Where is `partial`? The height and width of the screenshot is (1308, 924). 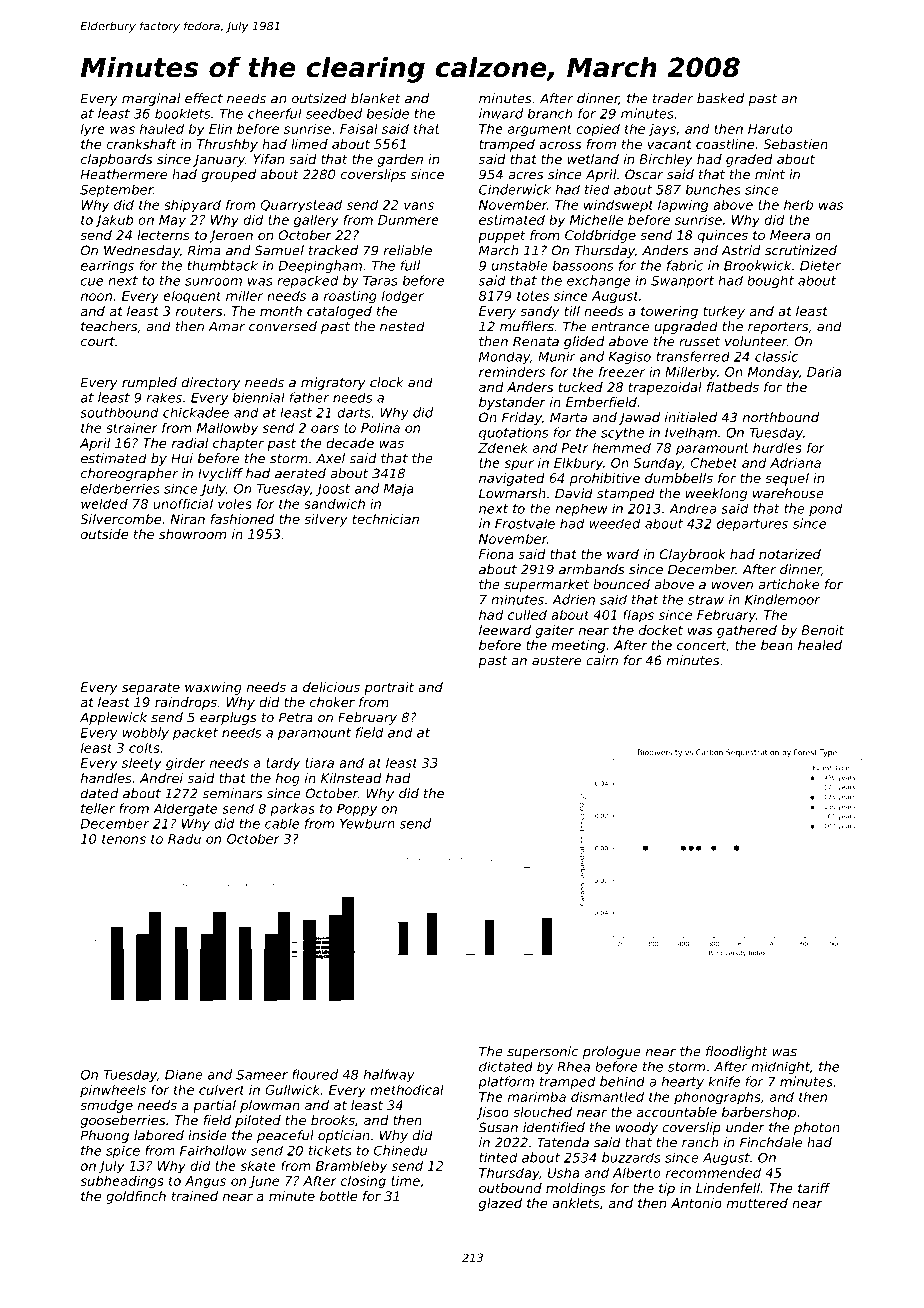 partial is located at coordinates (214, 1106).
